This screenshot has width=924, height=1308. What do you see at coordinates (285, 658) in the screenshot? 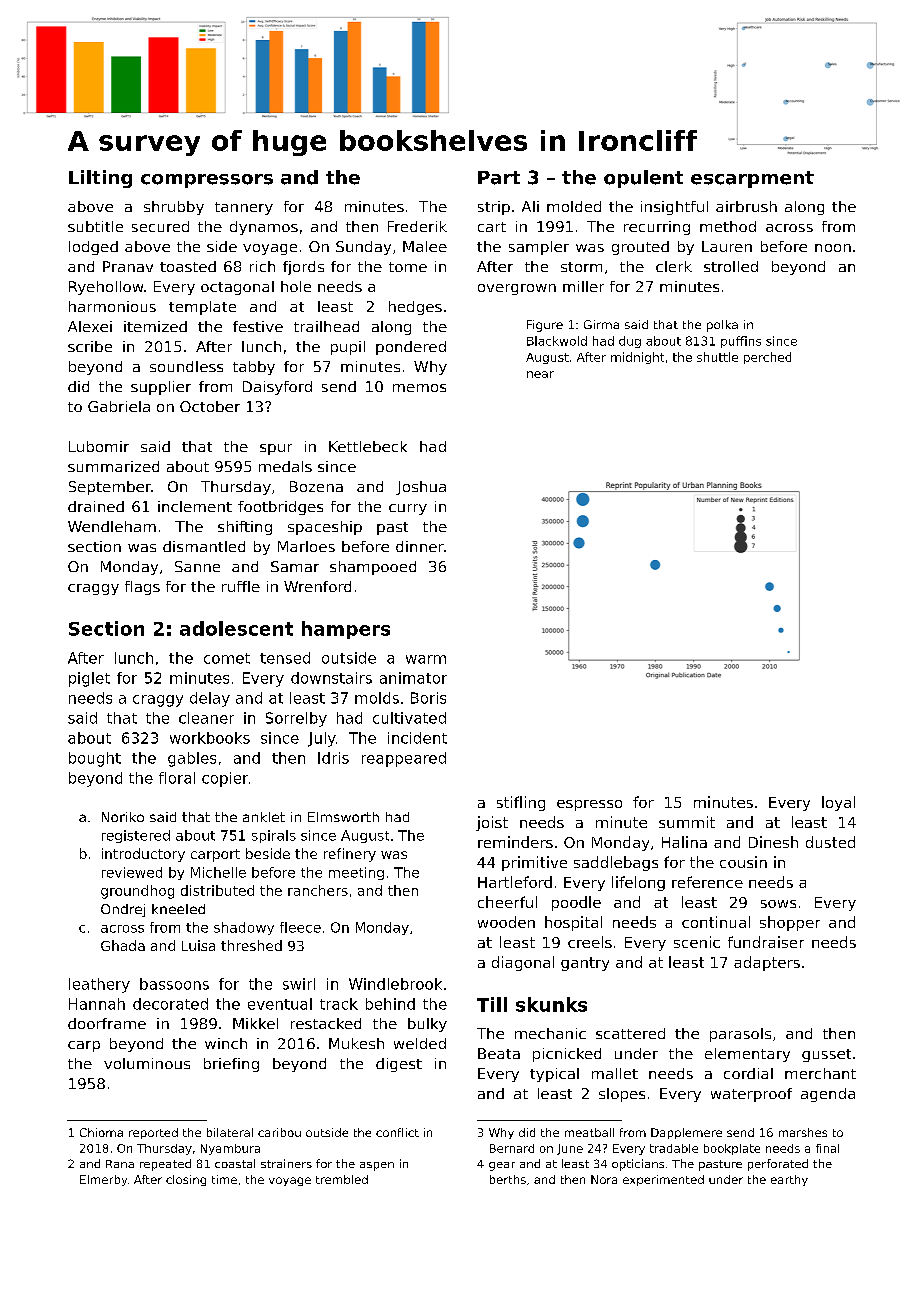
I see `tensed` at bounding box center [285, 658].
